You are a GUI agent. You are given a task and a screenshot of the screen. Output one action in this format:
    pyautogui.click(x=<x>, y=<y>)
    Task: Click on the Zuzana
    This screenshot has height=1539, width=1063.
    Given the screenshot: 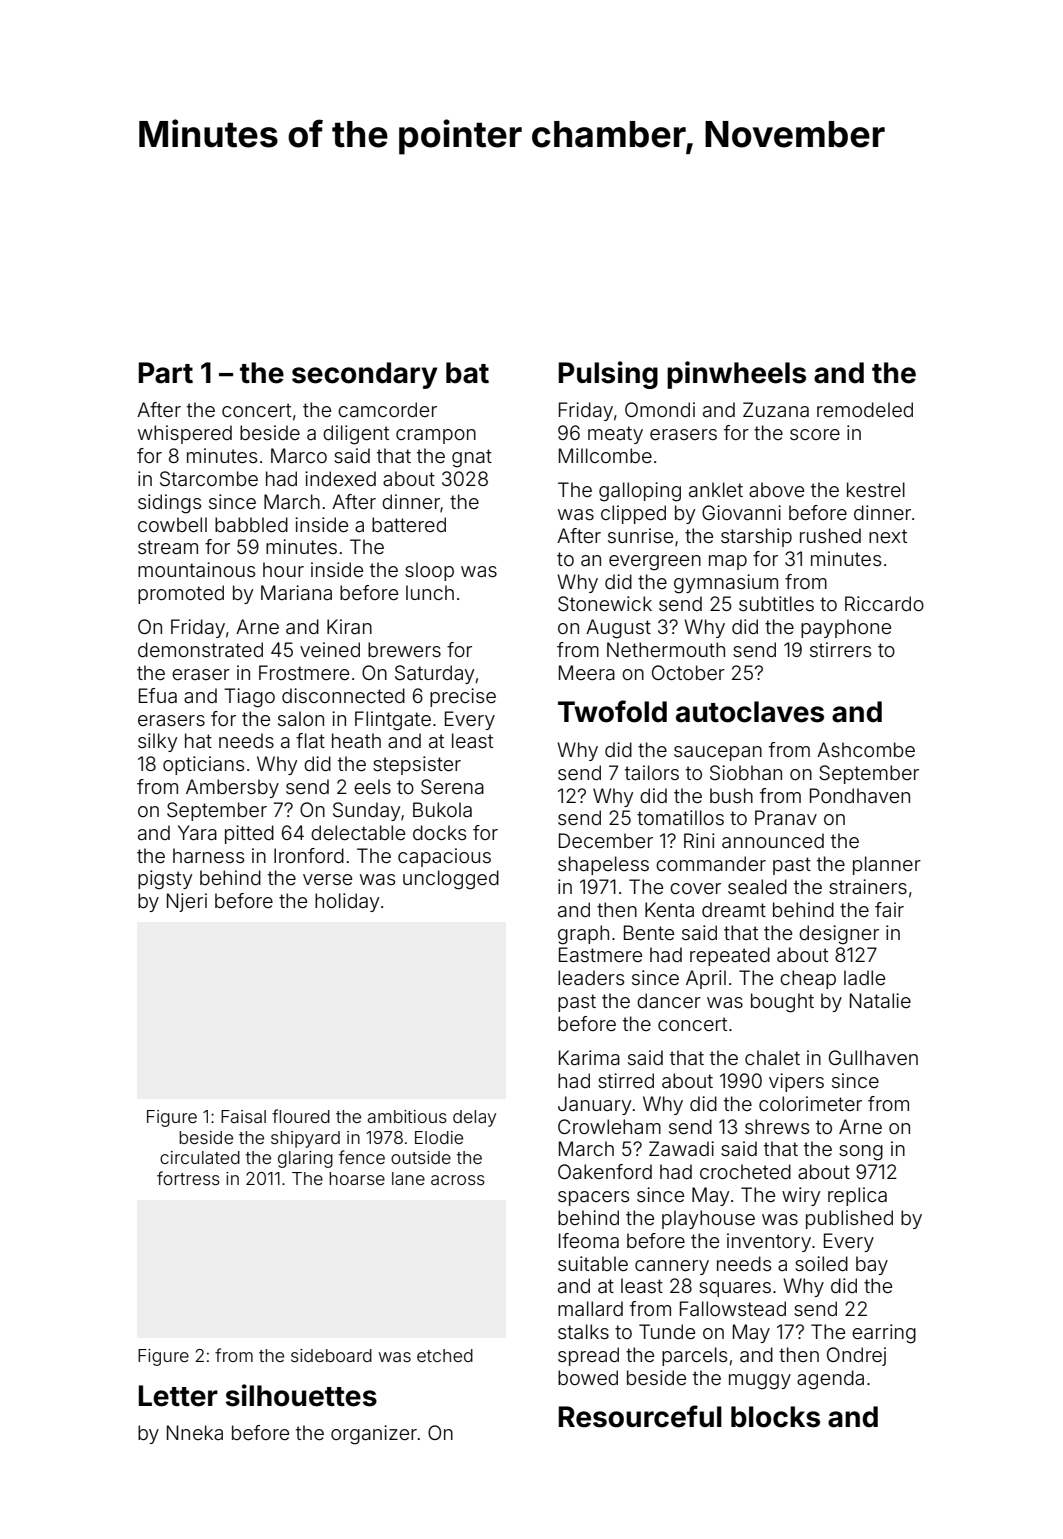 What is the action you would take?
    pyautogui.click(x=776, y=409)
